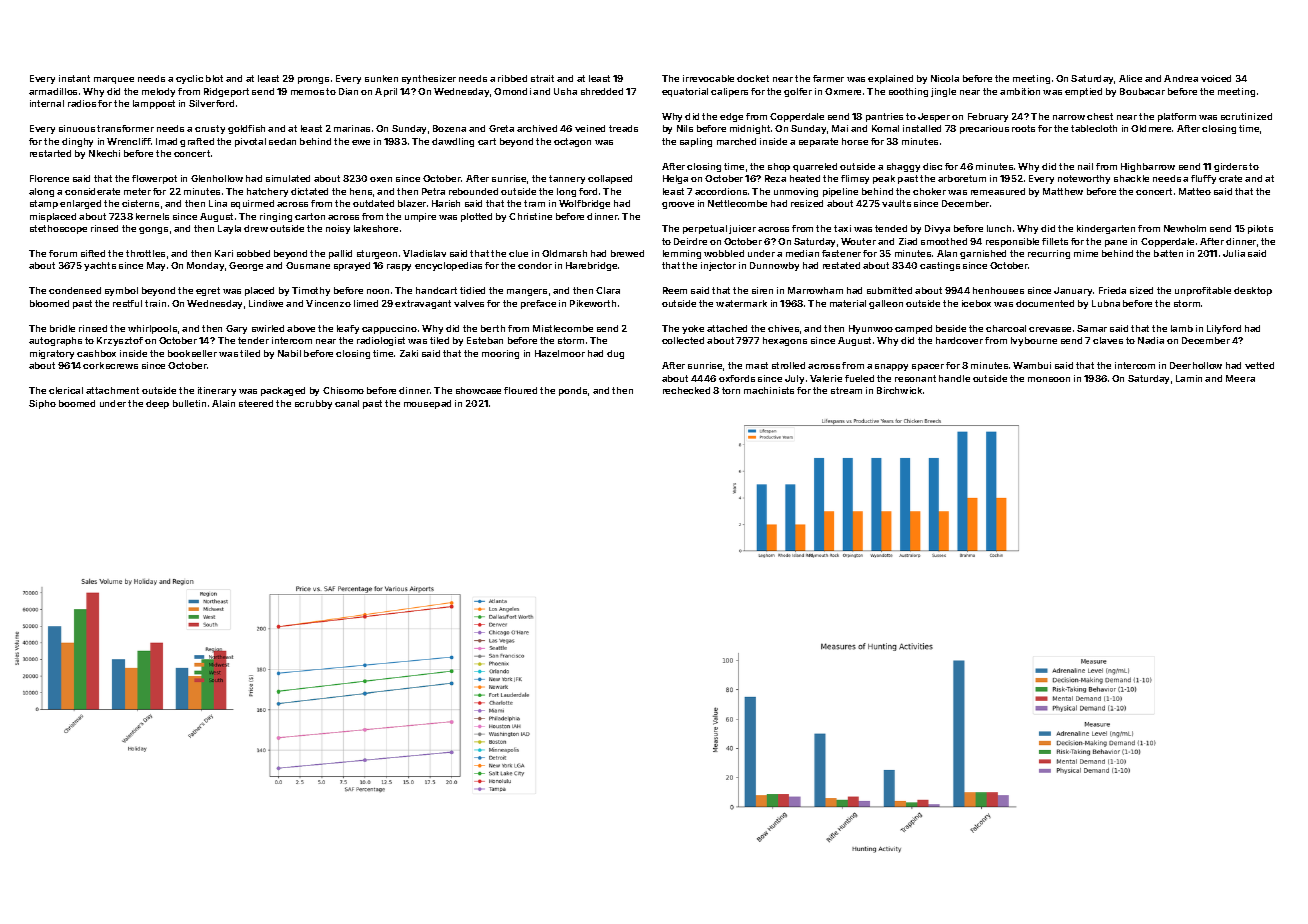 This screenshot has width=1308, height=924. Describe the element at coordinates (77, 403) in the screenshot. I see `boomed` at that location.
